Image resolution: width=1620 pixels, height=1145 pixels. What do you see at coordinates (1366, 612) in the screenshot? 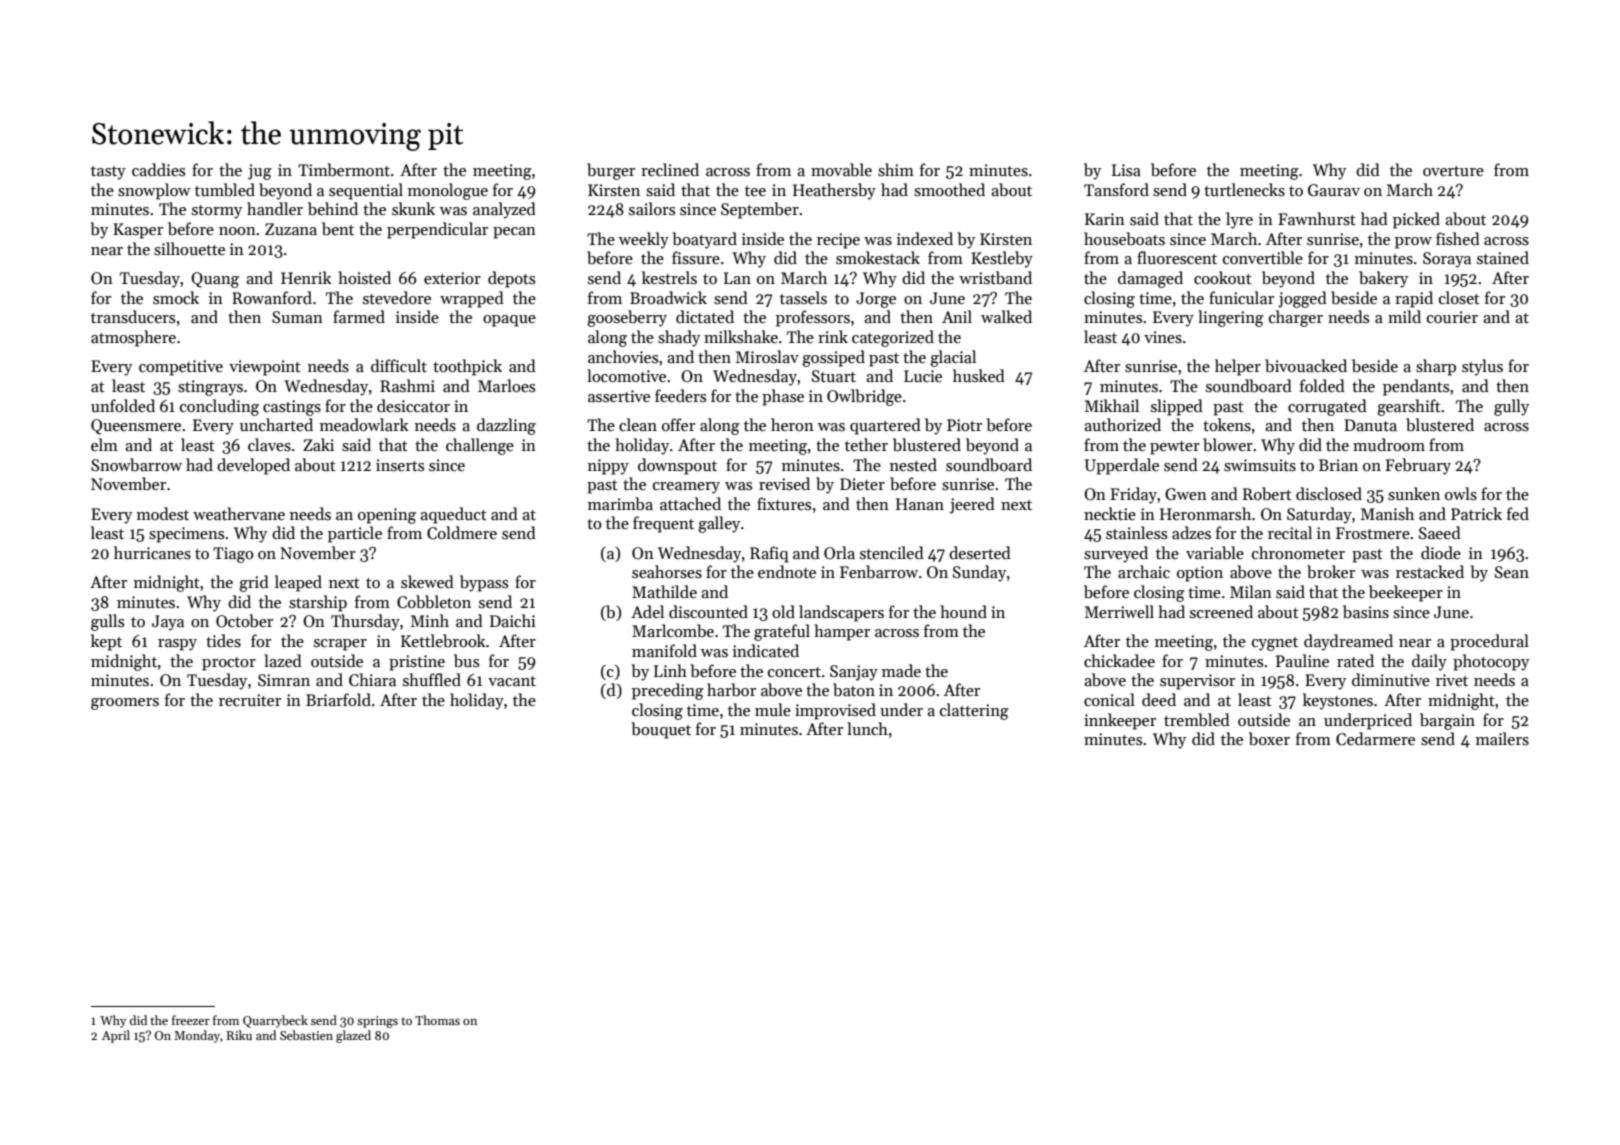
I see `basins` at bounding box center [1366, 612].
